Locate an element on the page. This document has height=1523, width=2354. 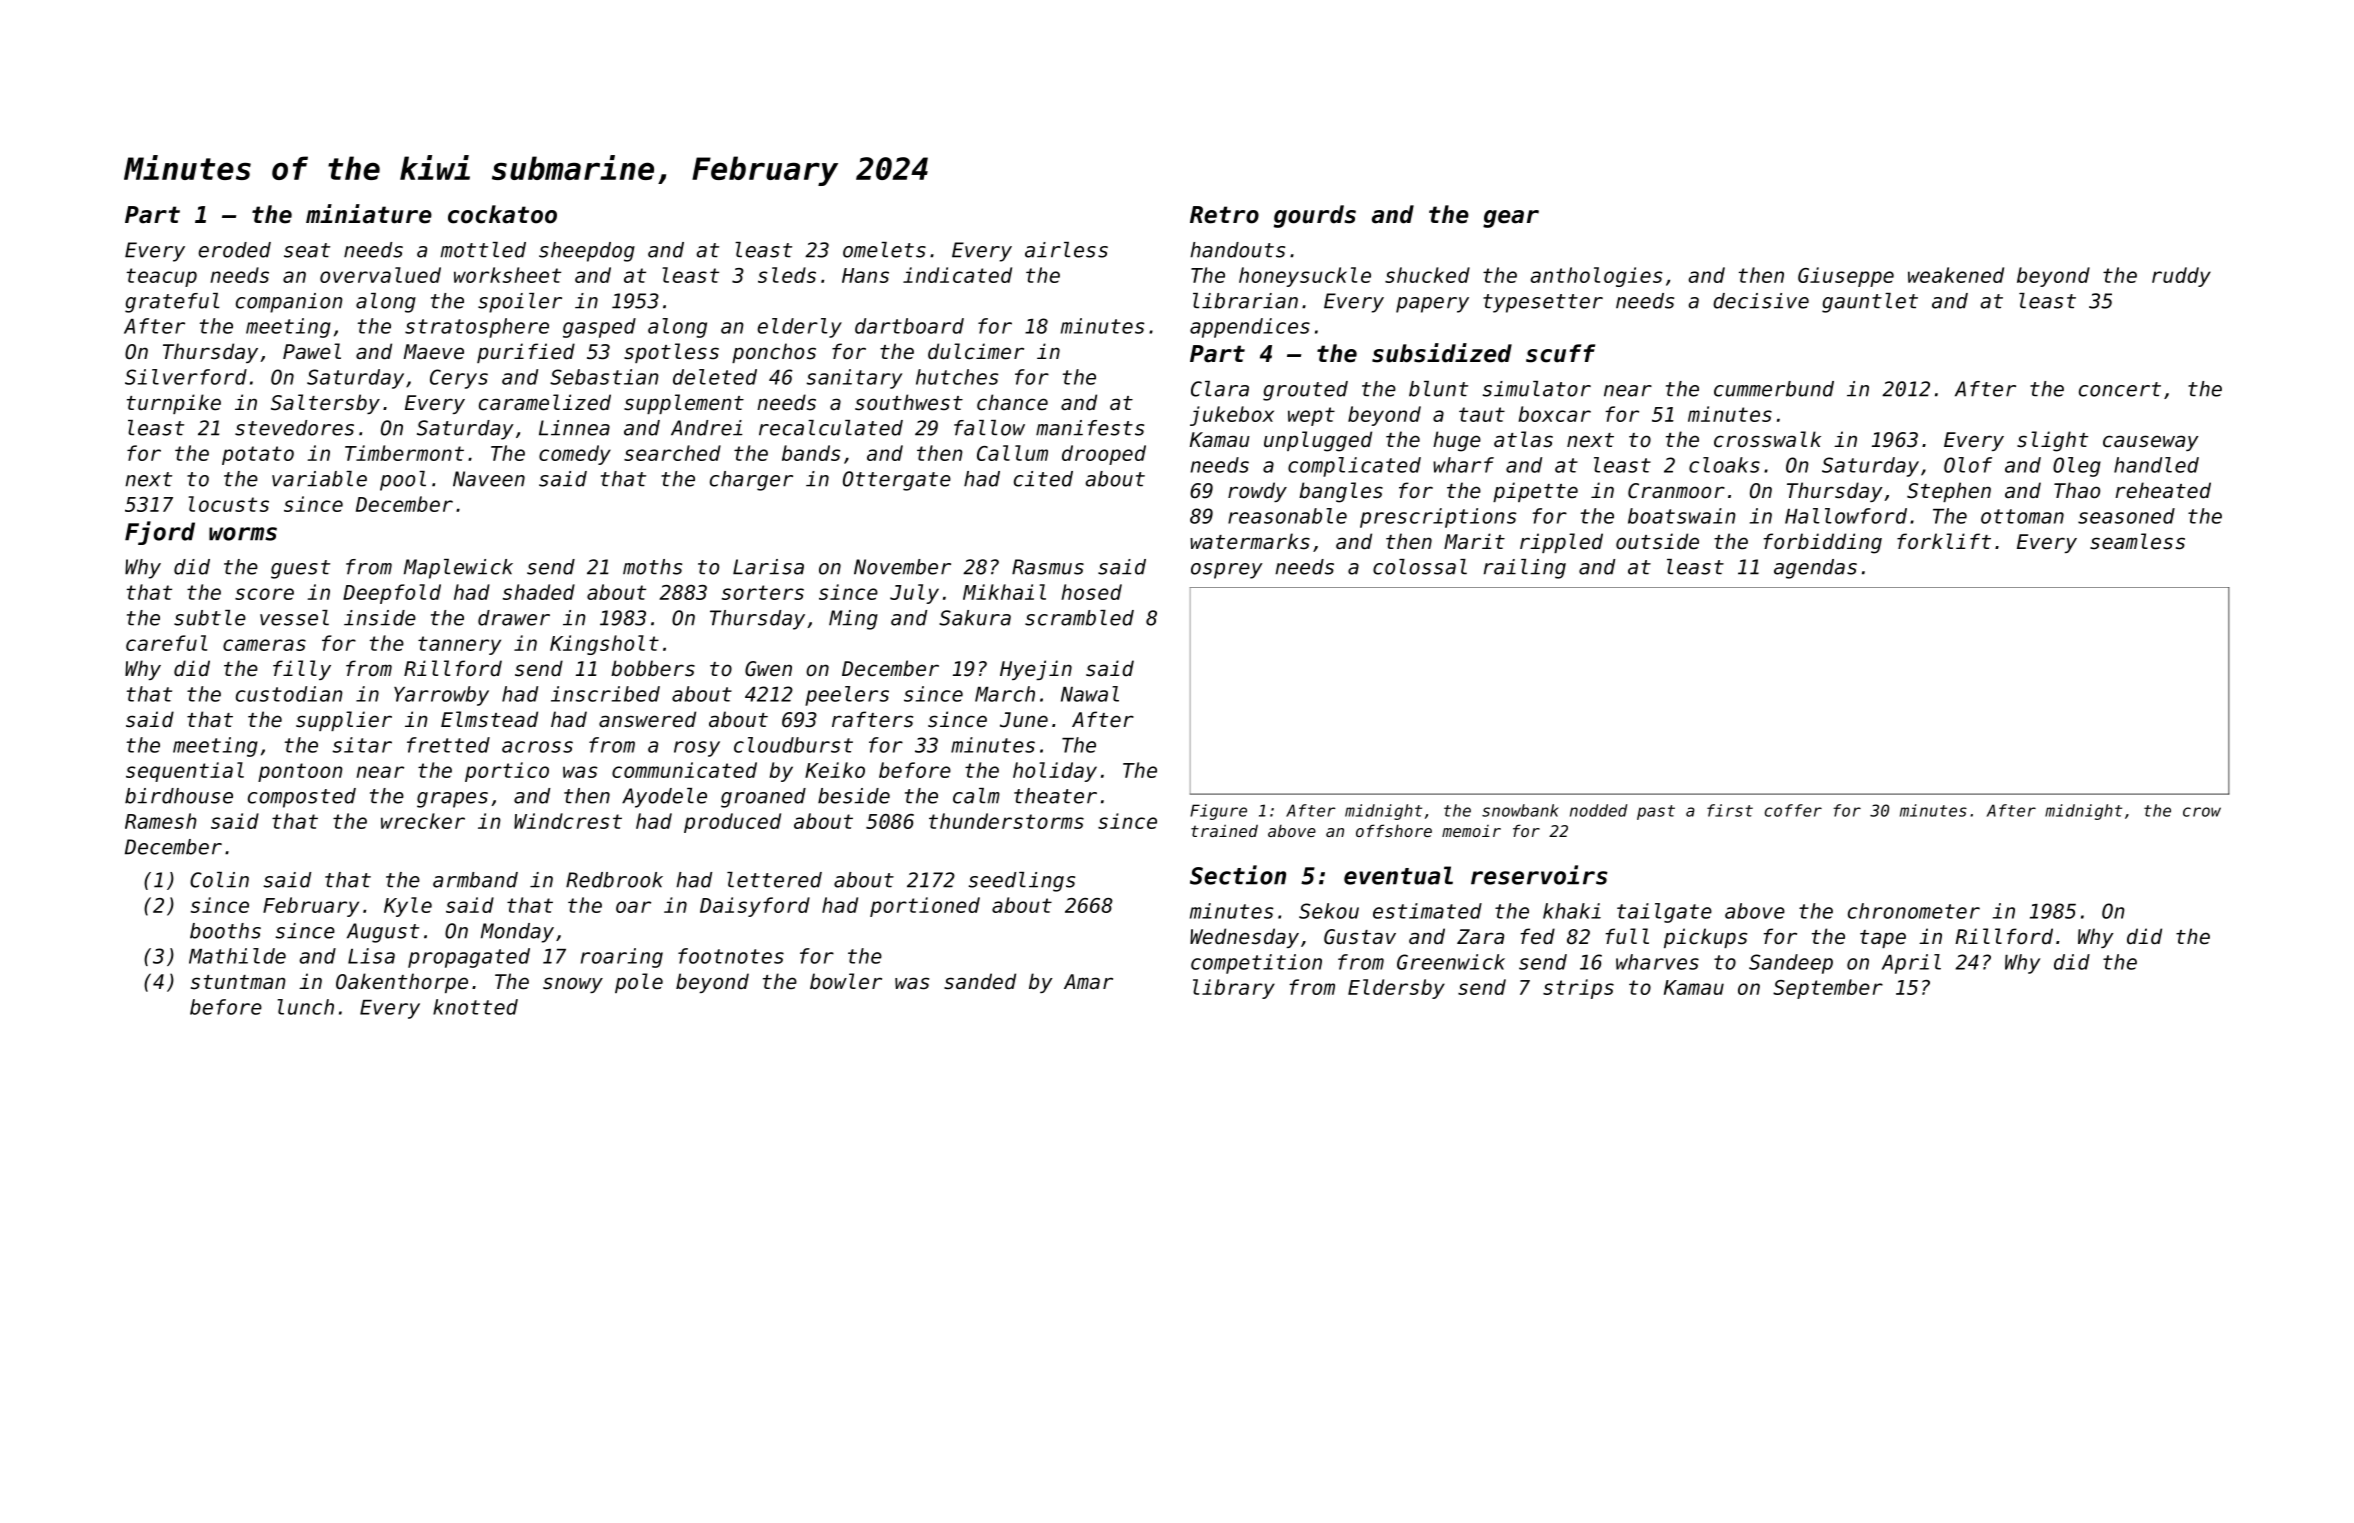
theater is located at coordinates (1055, 796).
